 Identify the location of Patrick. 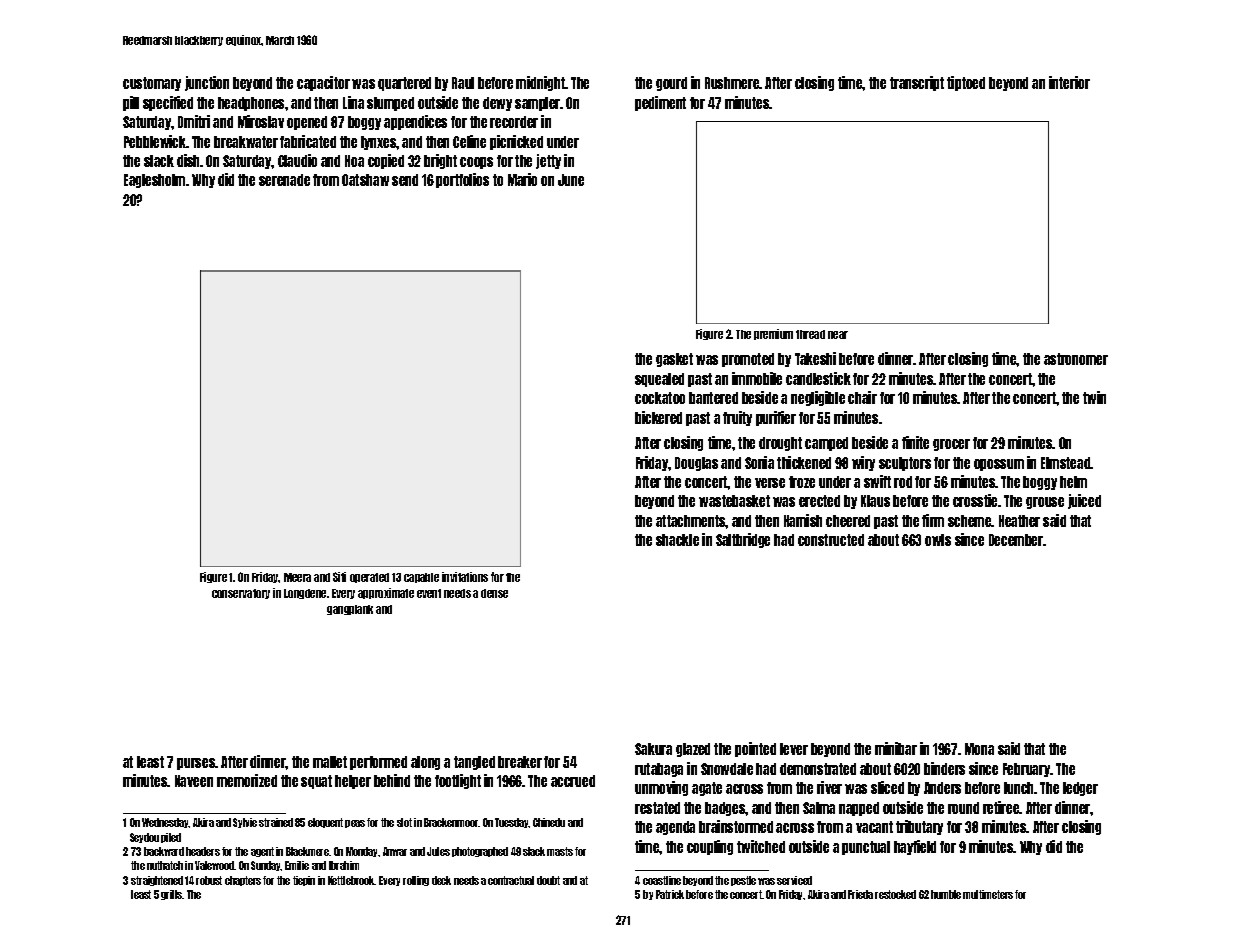
(670, 894).
